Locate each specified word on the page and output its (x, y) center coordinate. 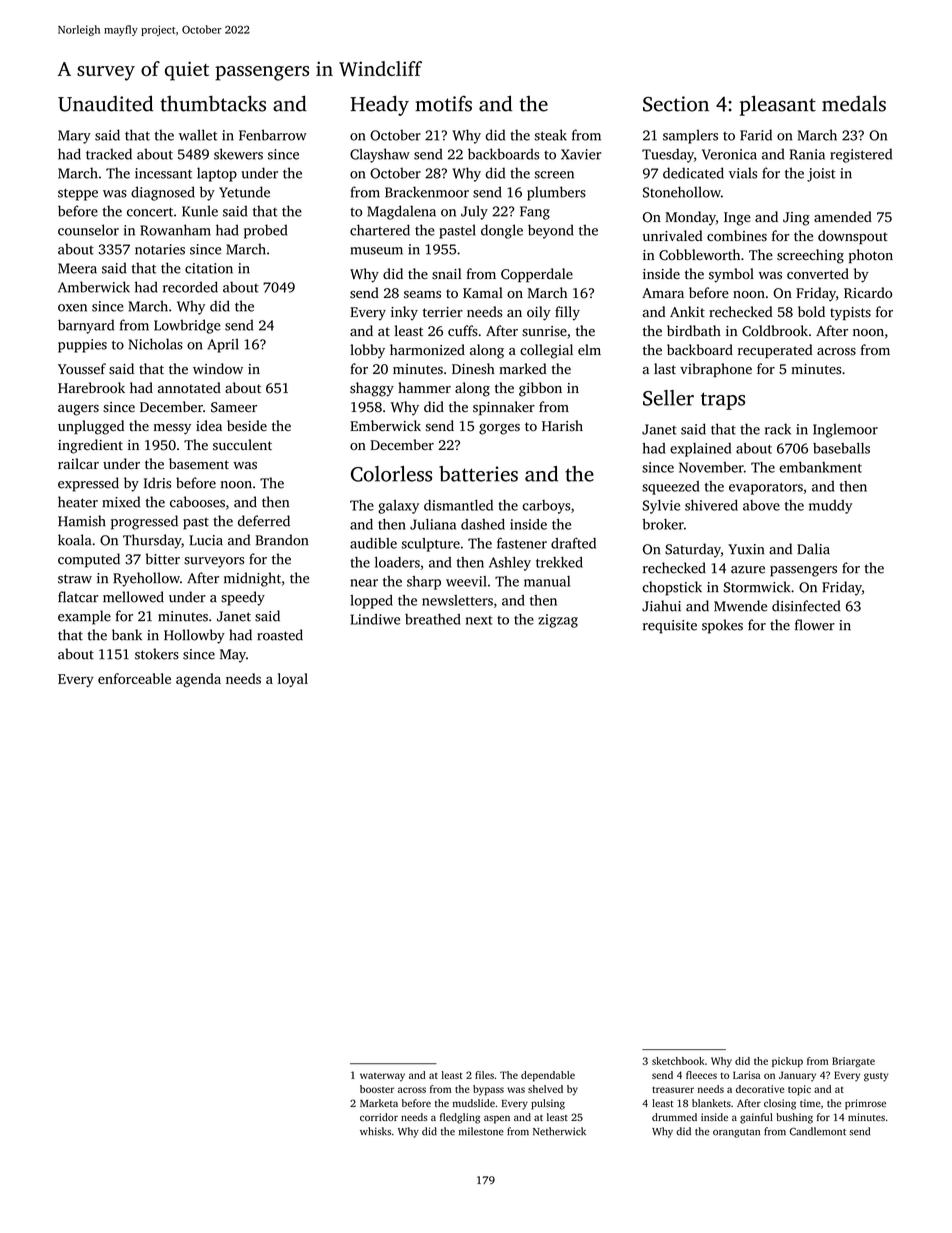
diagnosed (163, 193)
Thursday (152, 541)
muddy (830, 507)
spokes (722, 626)
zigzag (558, 621)
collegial (546, 351)
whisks (375, 1131)
